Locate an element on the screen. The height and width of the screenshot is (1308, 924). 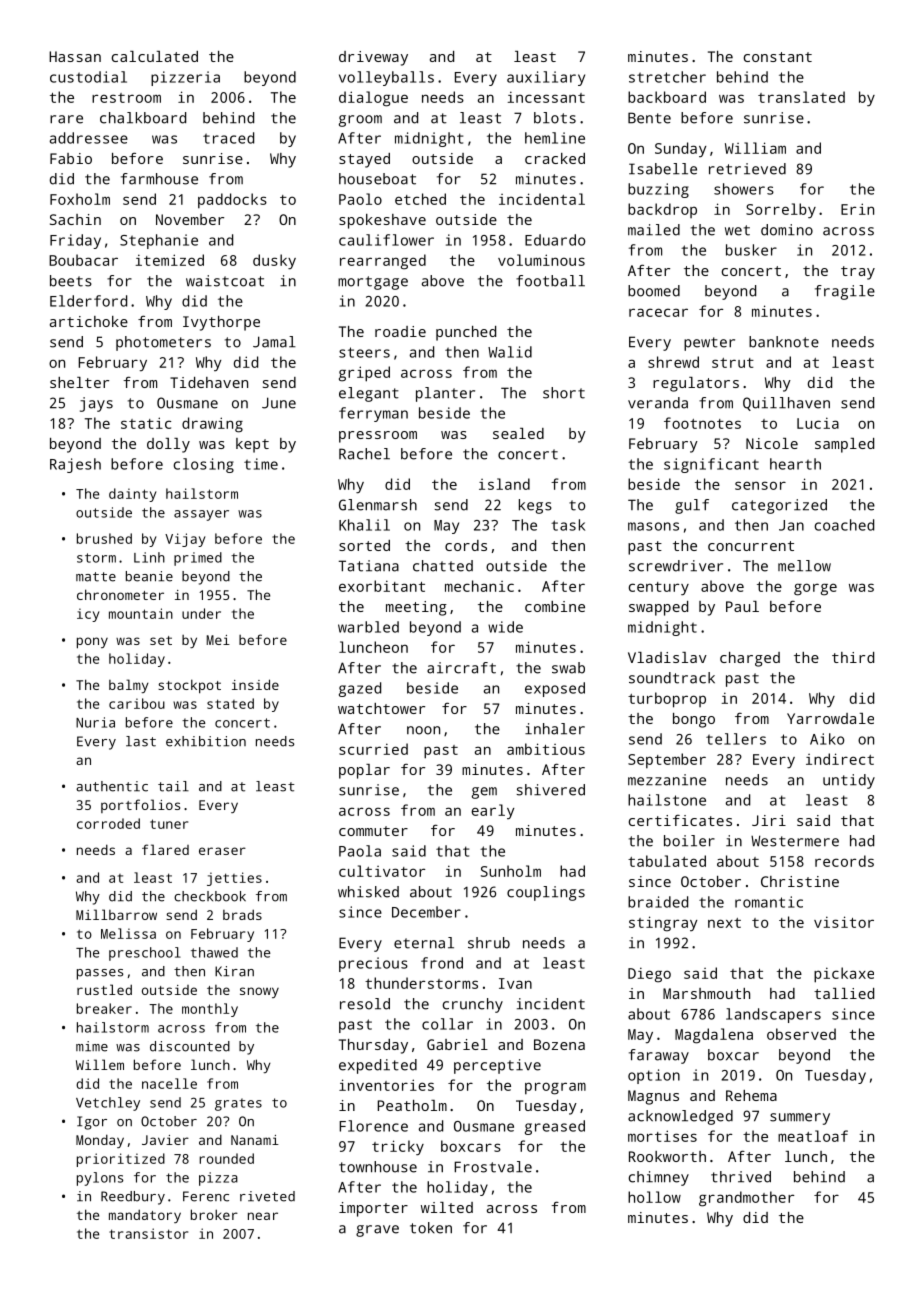
tray is located at coordinates (858, 273).
